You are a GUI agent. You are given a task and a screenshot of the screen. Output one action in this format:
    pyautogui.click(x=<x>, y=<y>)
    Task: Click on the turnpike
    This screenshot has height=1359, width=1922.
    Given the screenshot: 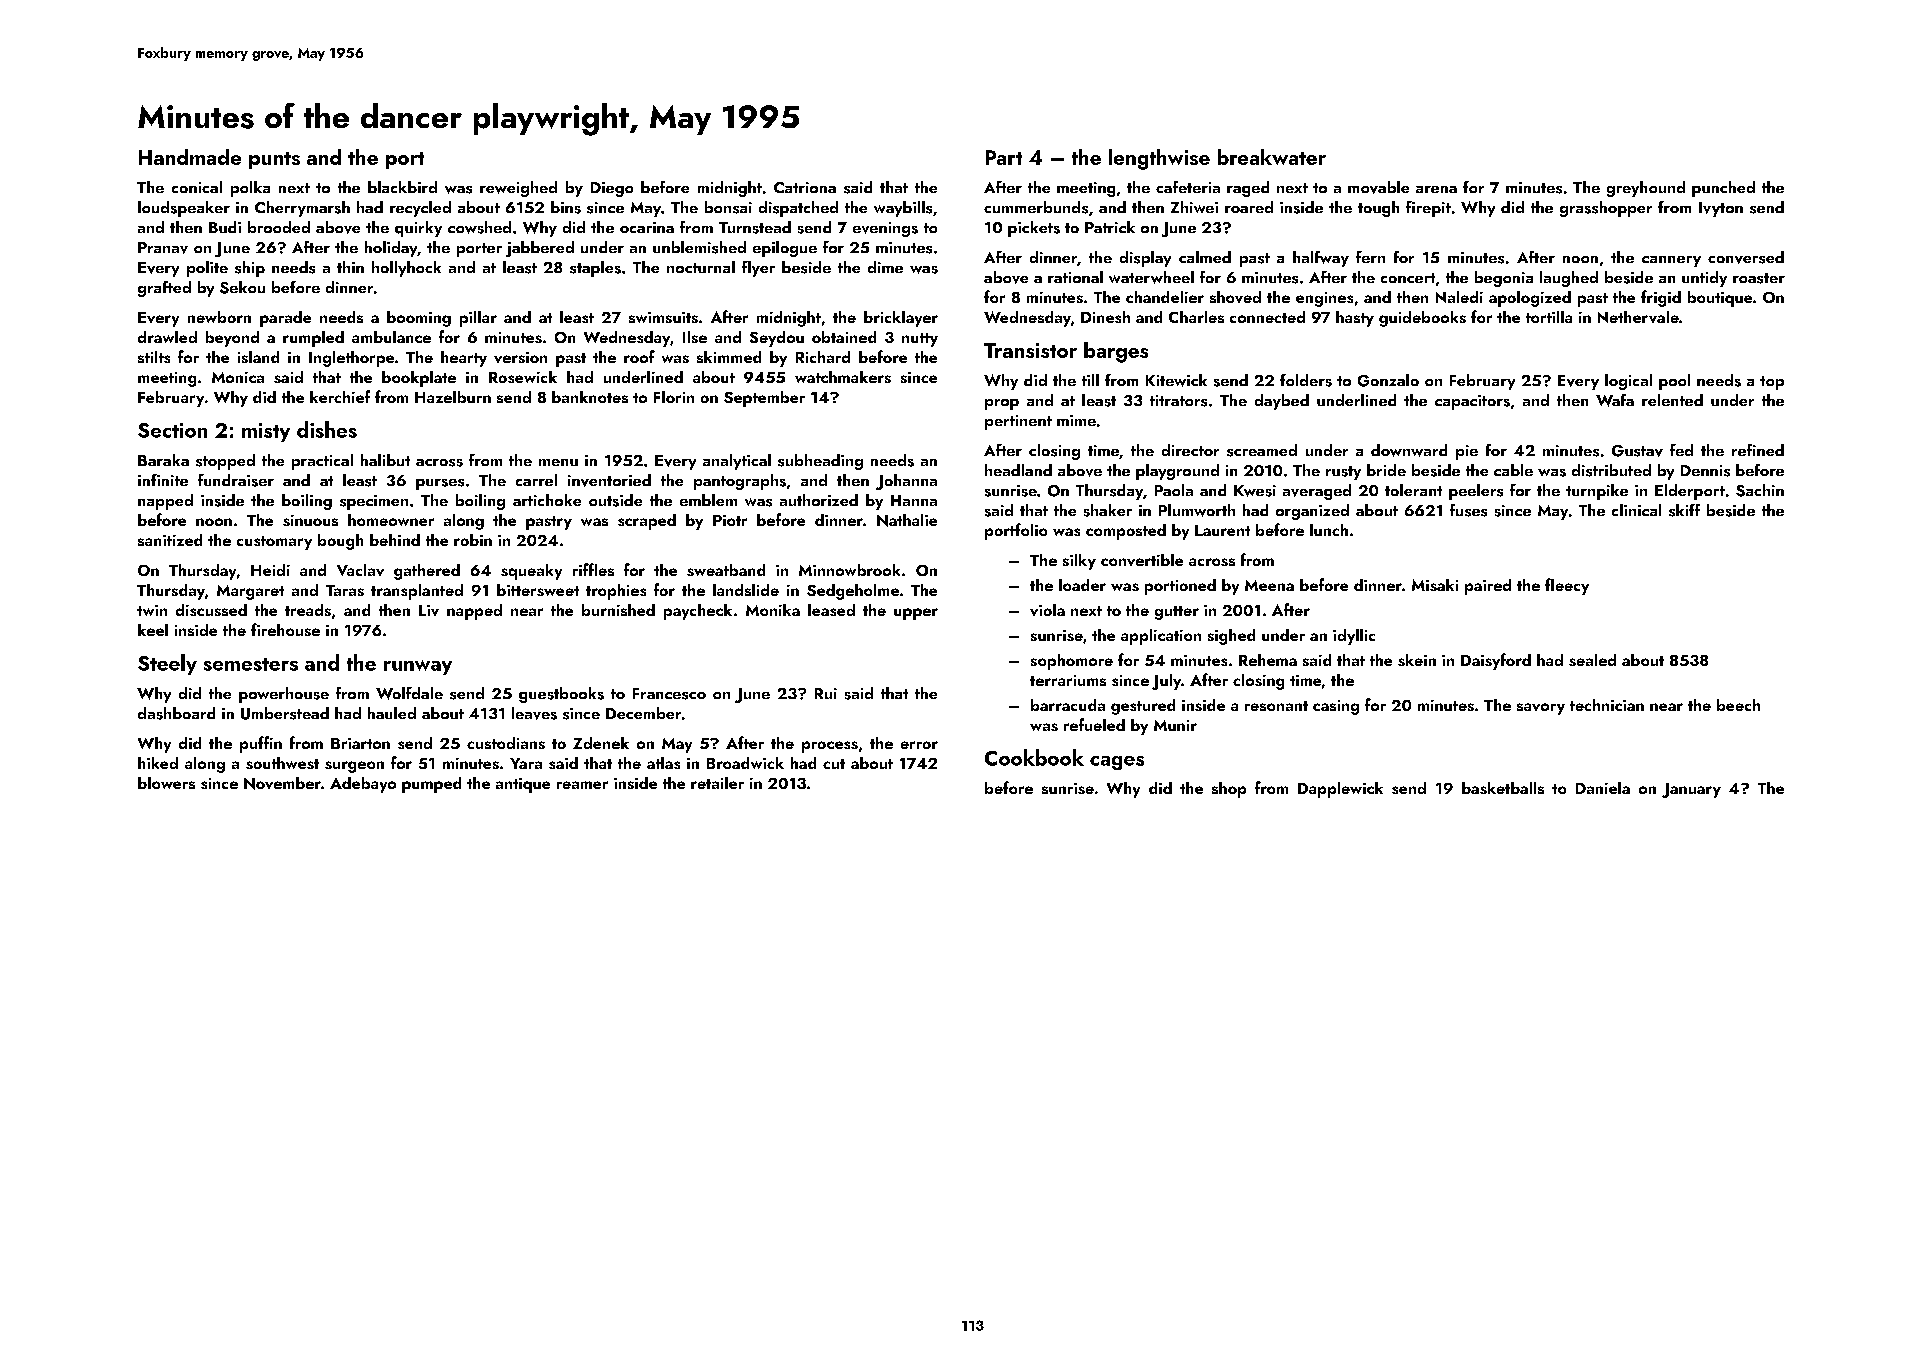 What is the action you would take?
    pyautogui.click(x=1597, y=492)
